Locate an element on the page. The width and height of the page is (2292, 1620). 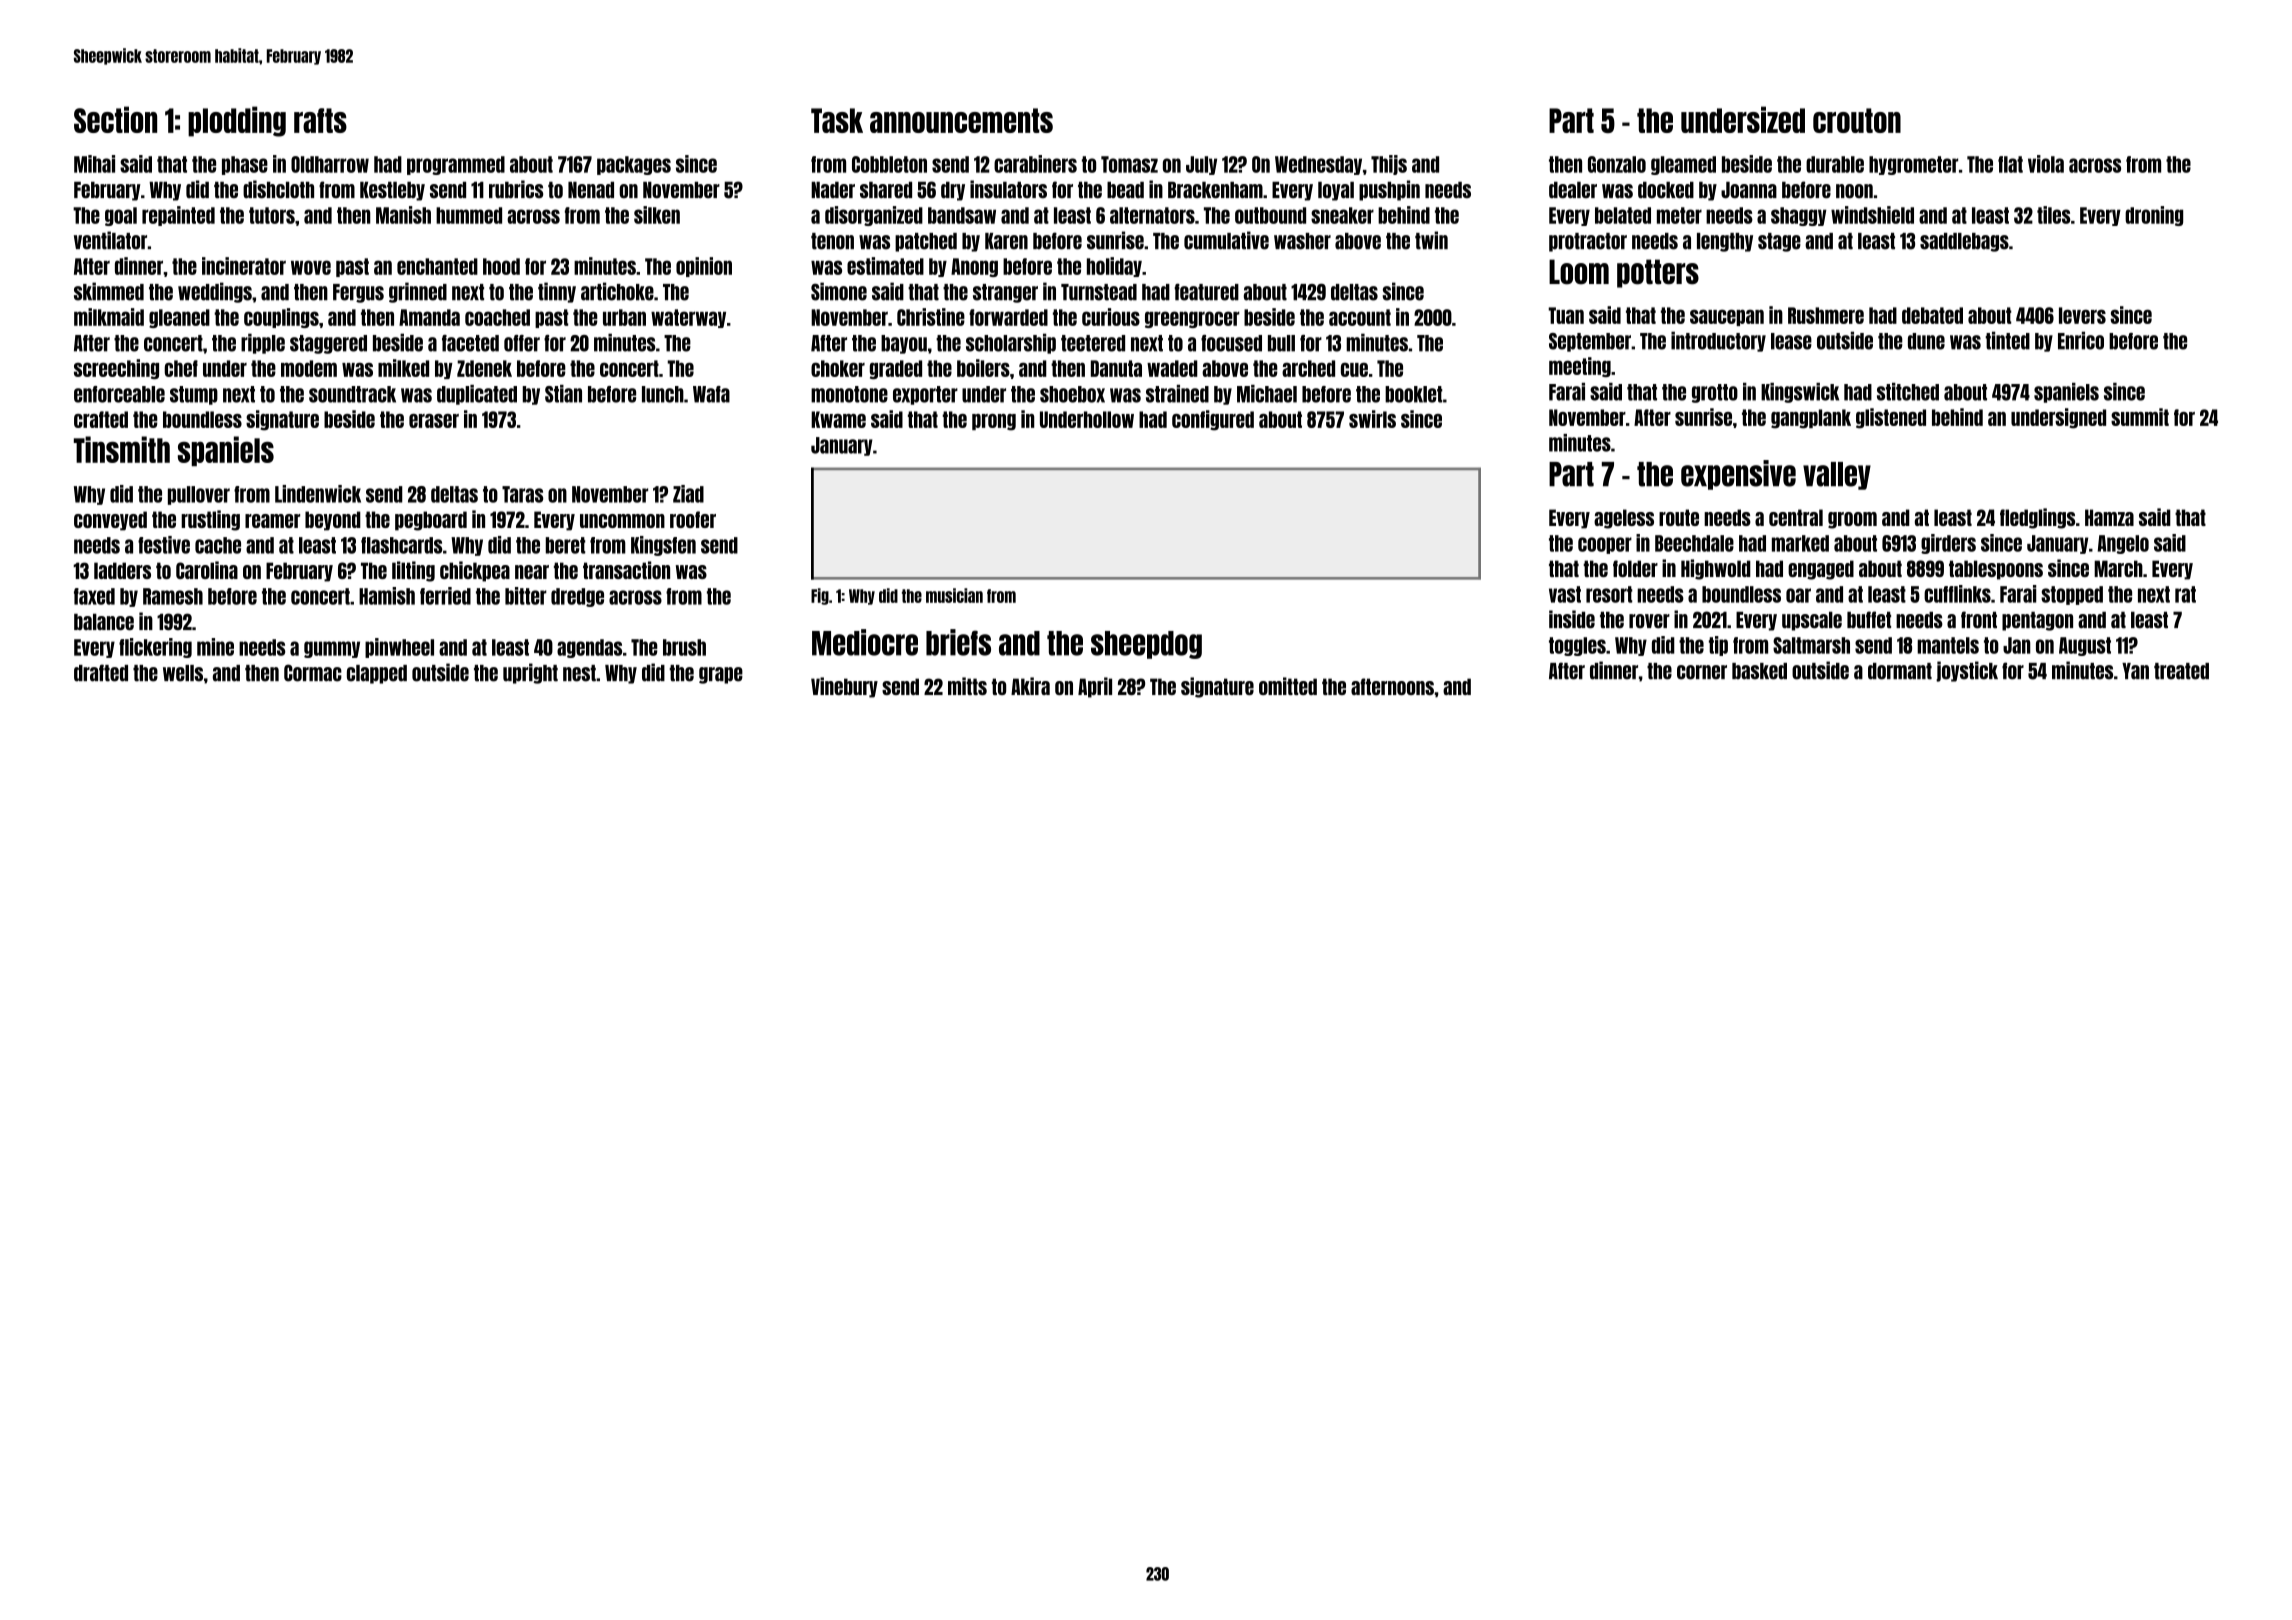
Cormac is located at coordinates (313, 673).
